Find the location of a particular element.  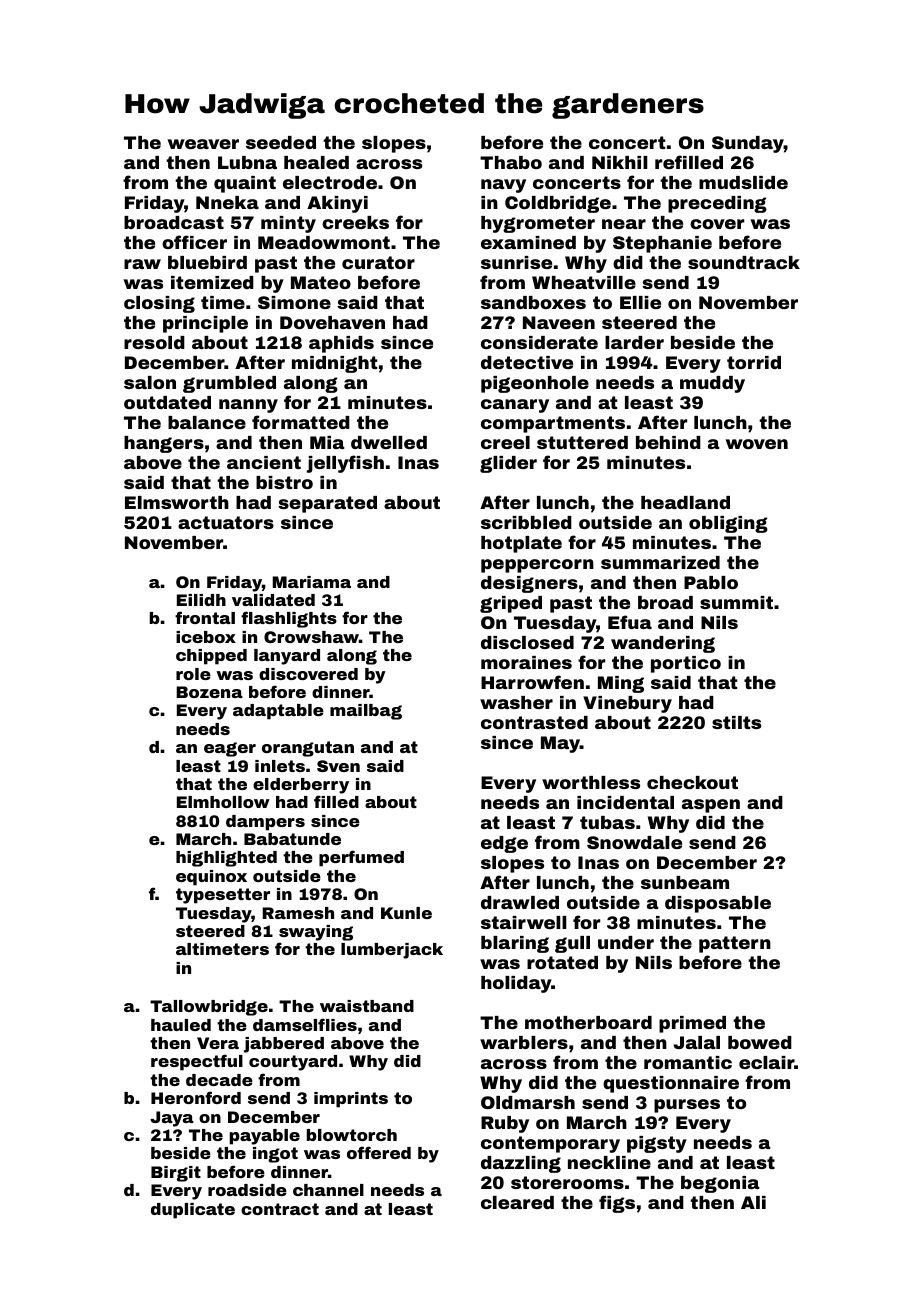

hauled is located at coordinates (181, 1025).
